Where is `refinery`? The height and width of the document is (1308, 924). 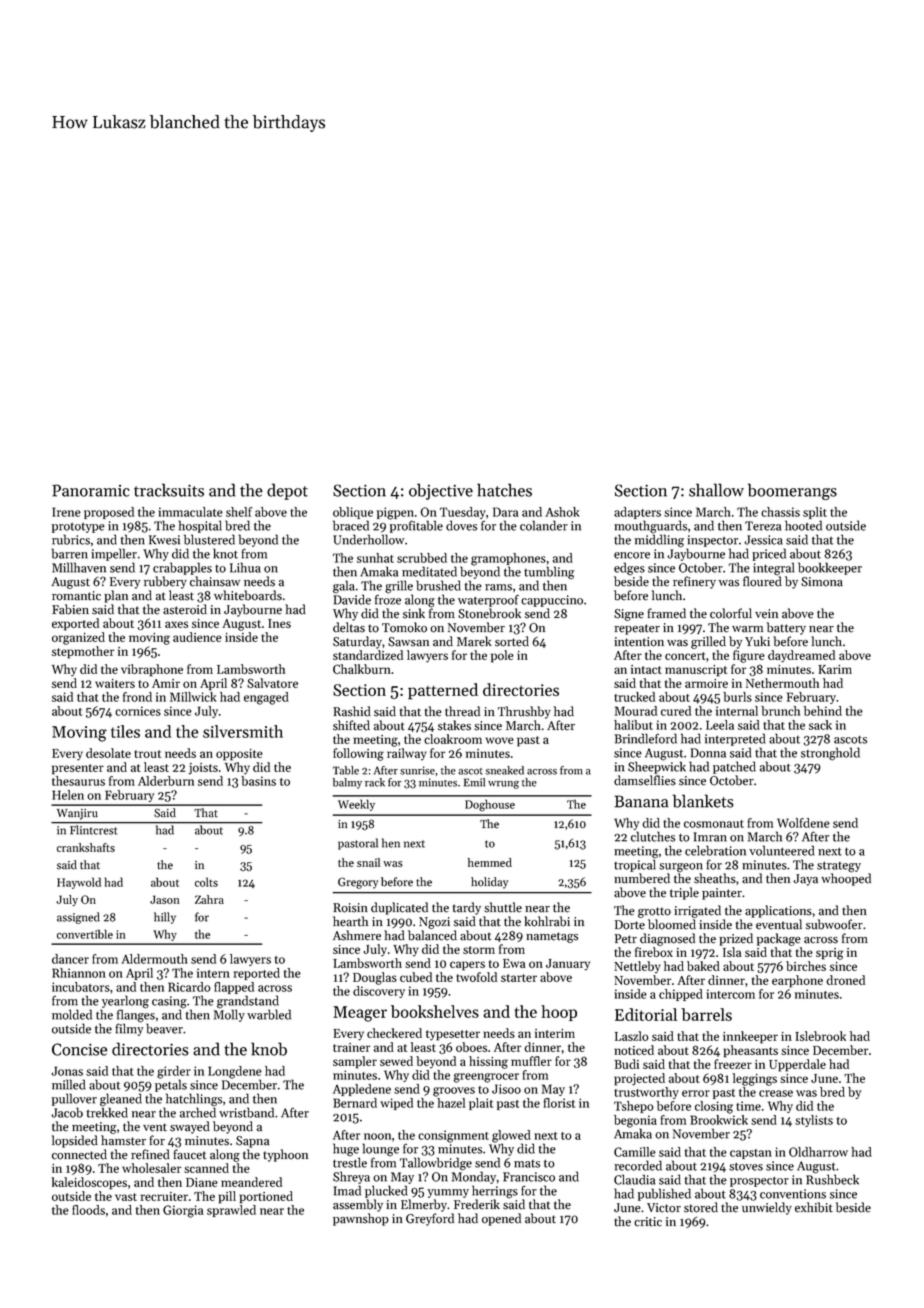 refinery is located at coordinates (694, 582).
